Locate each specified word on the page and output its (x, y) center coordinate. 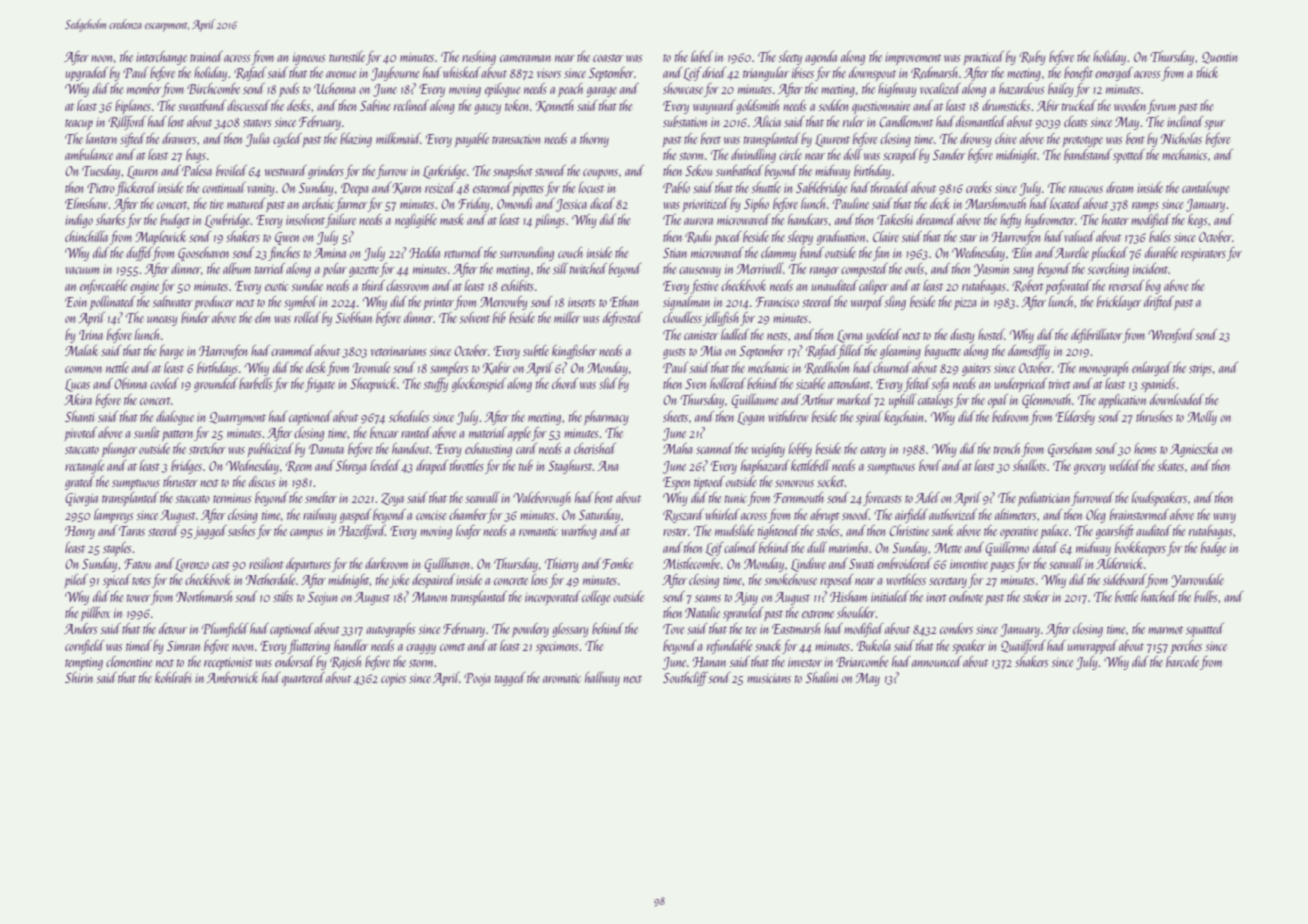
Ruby (1032, 58)
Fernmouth (799, 497)
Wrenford (1171, 336)
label (702, 56)
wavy (1224, 518)
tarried (270, 268)
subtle (536, 350)
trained (206, 56)
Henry (80, 532)
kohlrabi (173, 677)
